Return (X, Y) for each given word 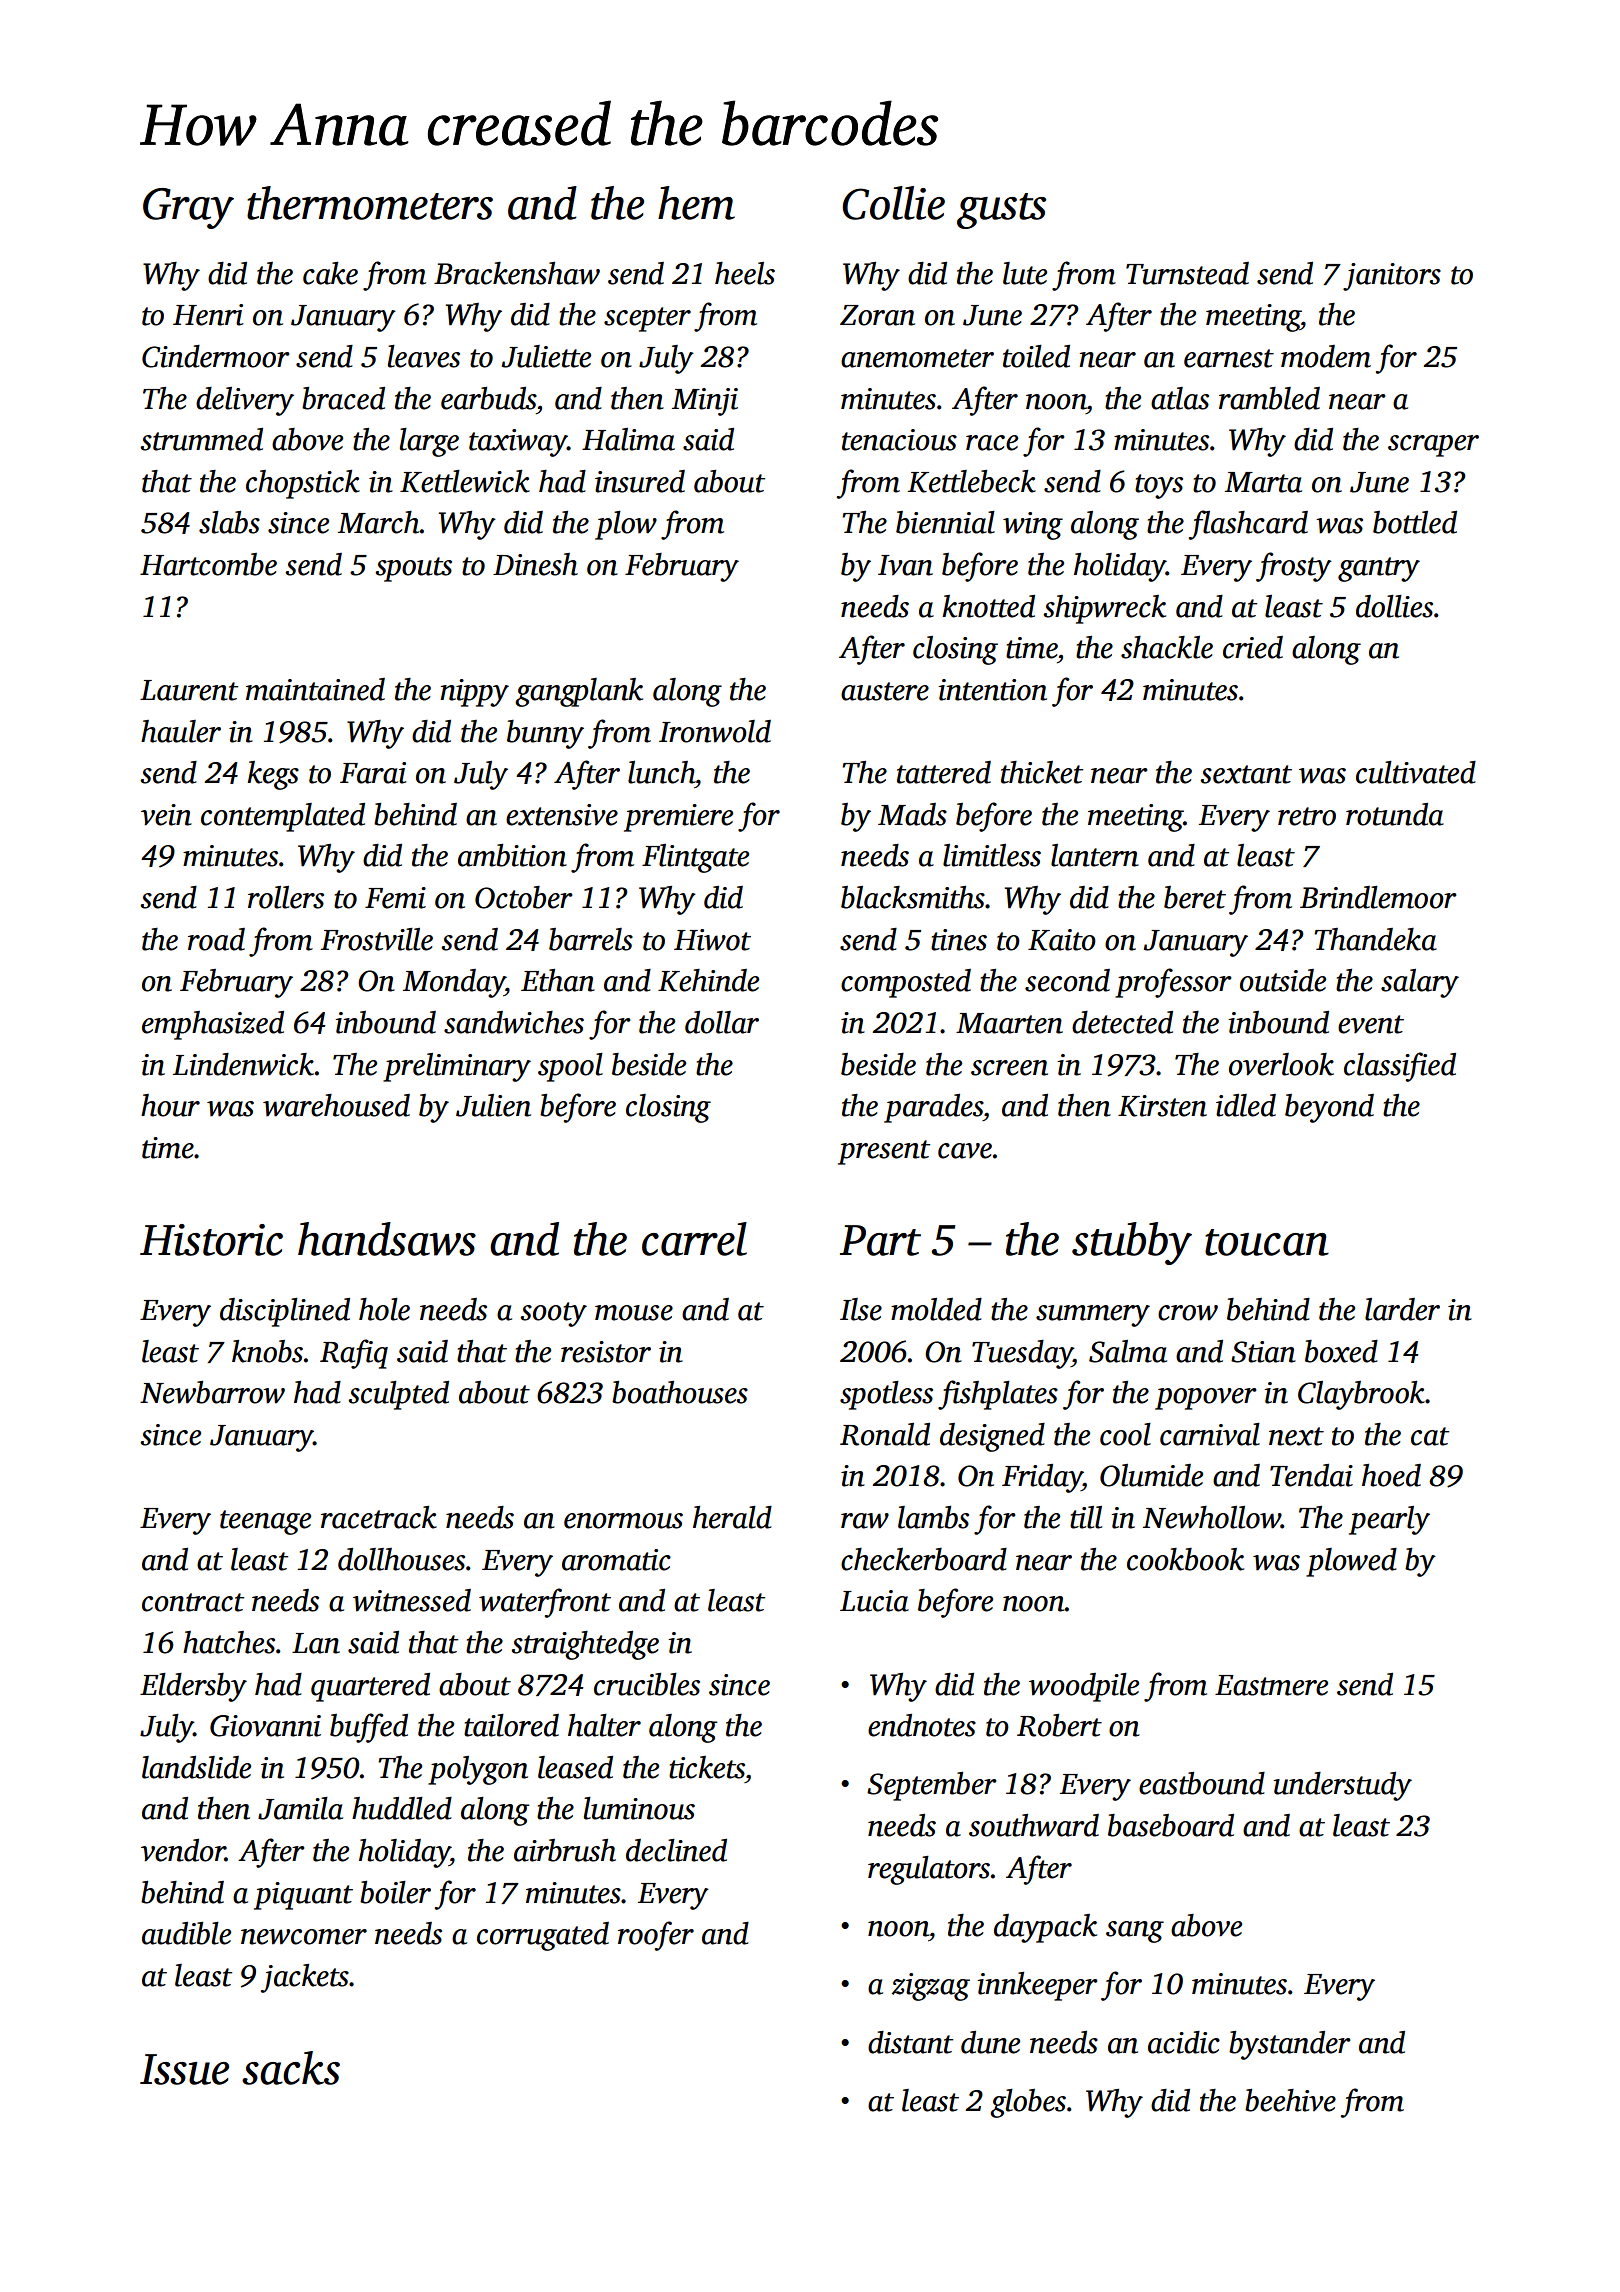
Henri (208, 315)
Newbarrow (212, 1392)
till (1086, 1517)
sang (1135, 1932)
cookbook (1185, 1559)
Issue (184, 2069)
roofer (656, 1936)
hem (696, 203)
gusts (1001, 211)
